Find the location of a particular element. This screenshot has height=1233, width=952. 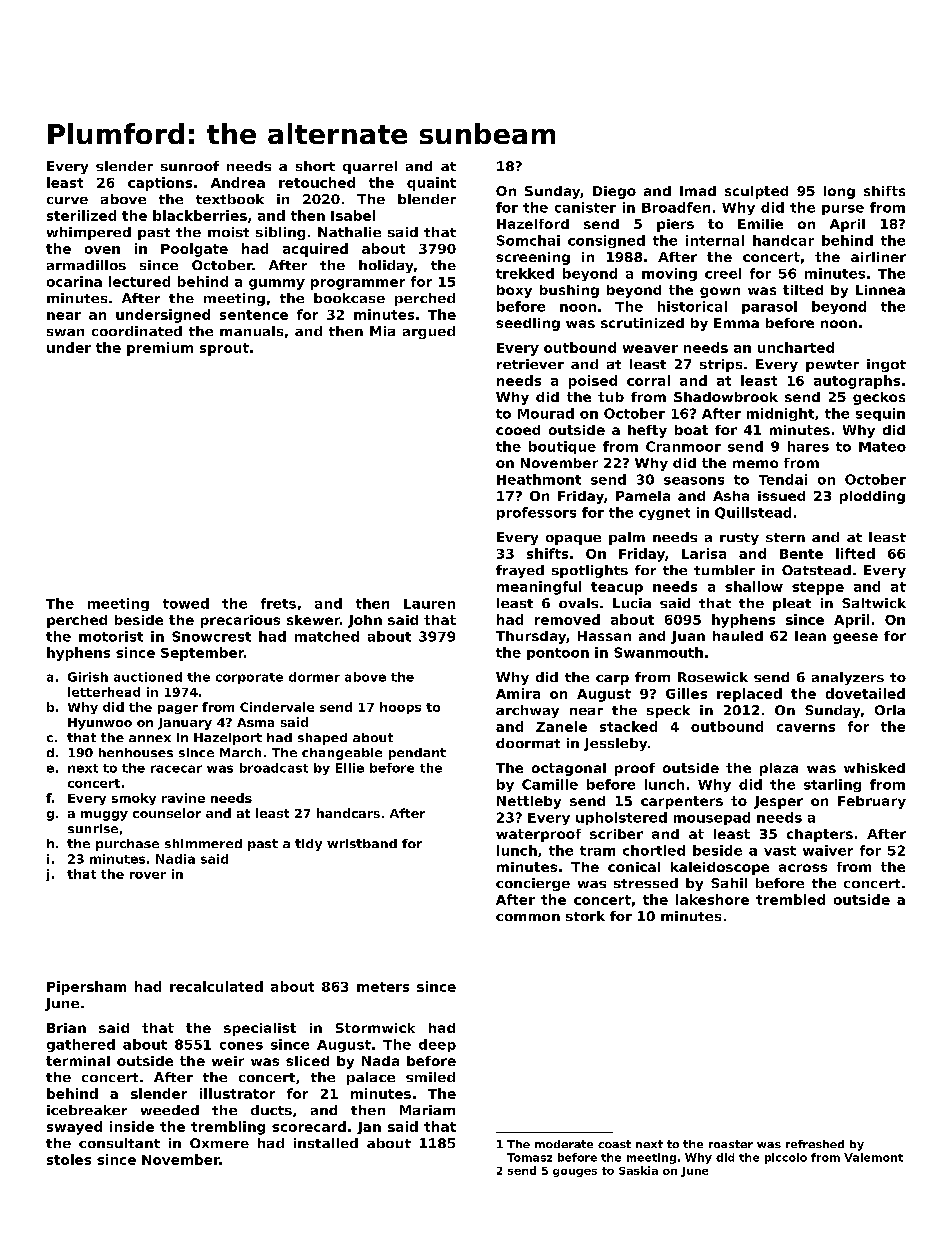

long is located at coordinates (839, 192).
